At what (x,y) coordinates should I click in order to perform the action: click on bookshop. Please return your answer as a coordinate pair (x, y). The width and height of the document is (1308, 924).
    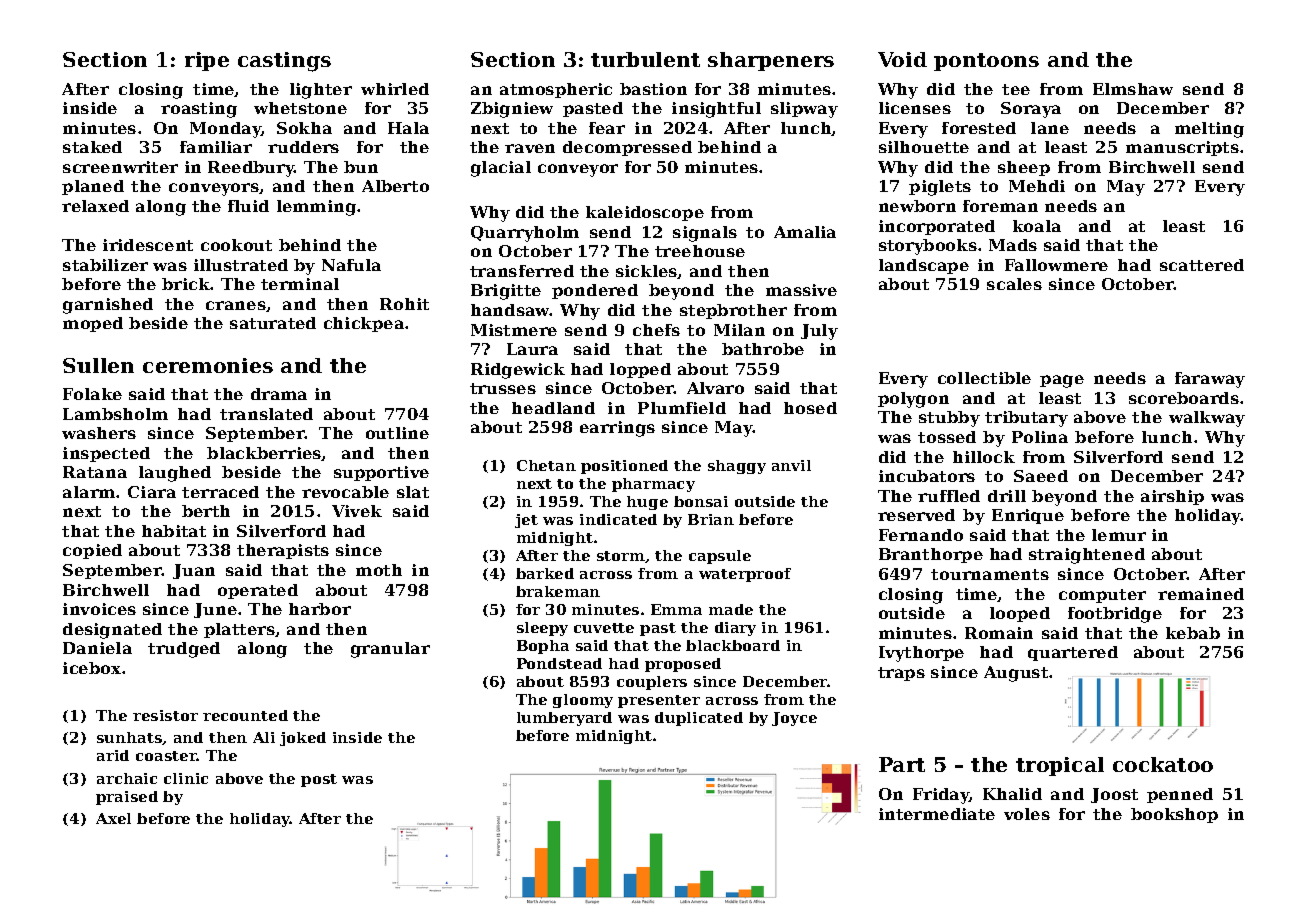
    Looking at the image, I should click on (1174, 815).
